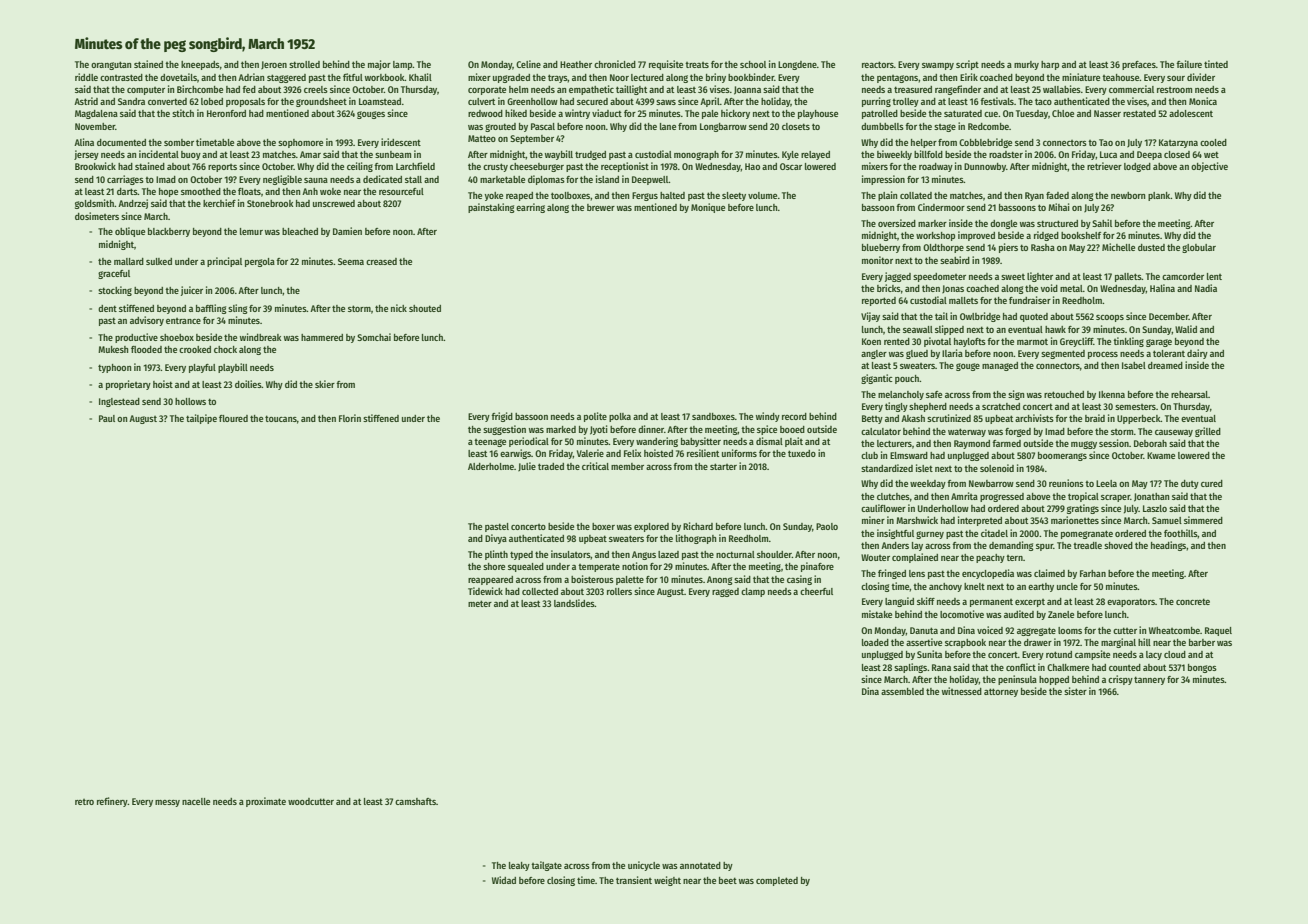 The height and width of the document is (924, 1308). I want to click on shouted, so click(425, 308).
